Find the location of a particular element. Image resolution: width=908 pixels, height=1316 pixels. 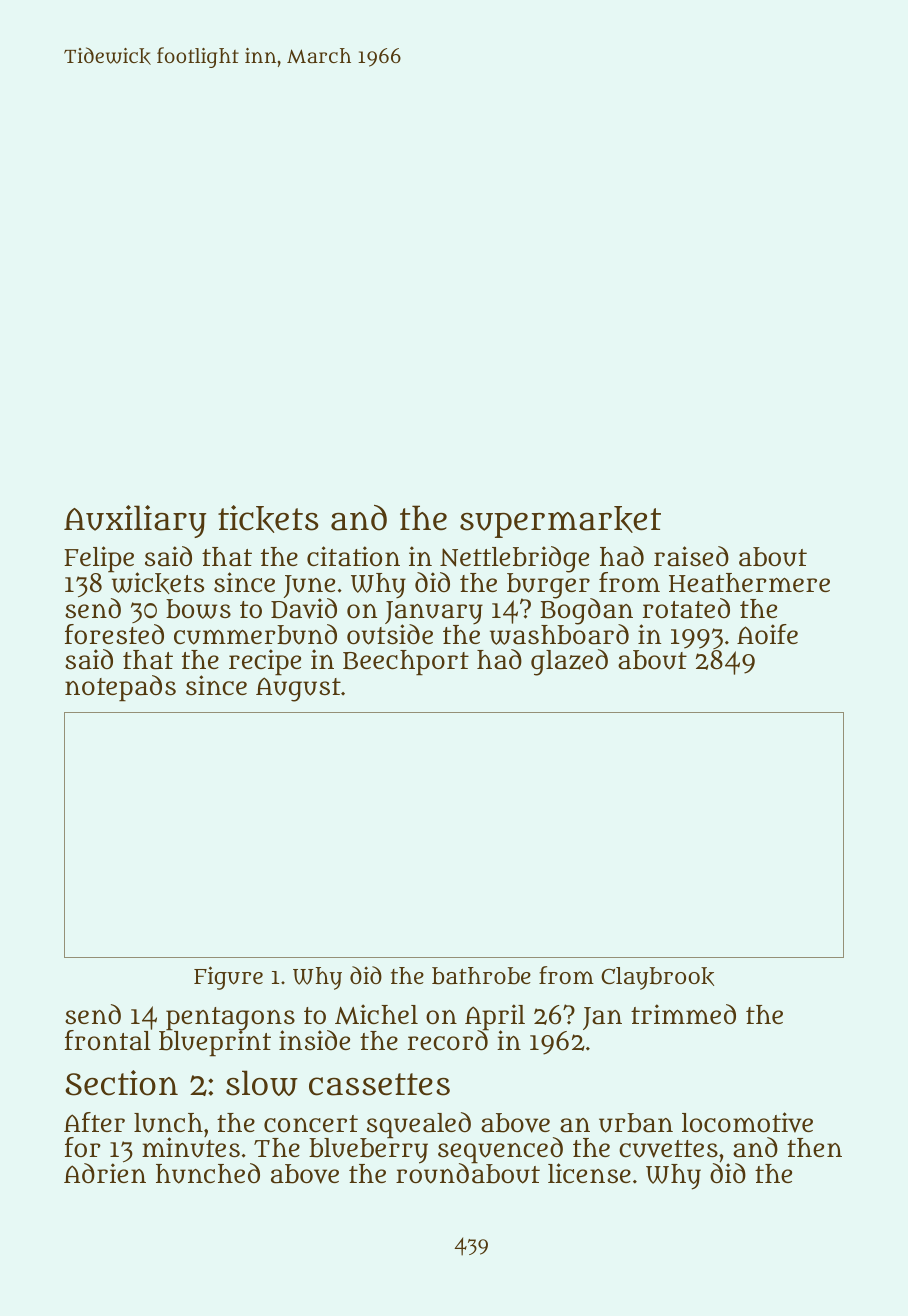

trimmed is located at coordinates (683, 1014).
